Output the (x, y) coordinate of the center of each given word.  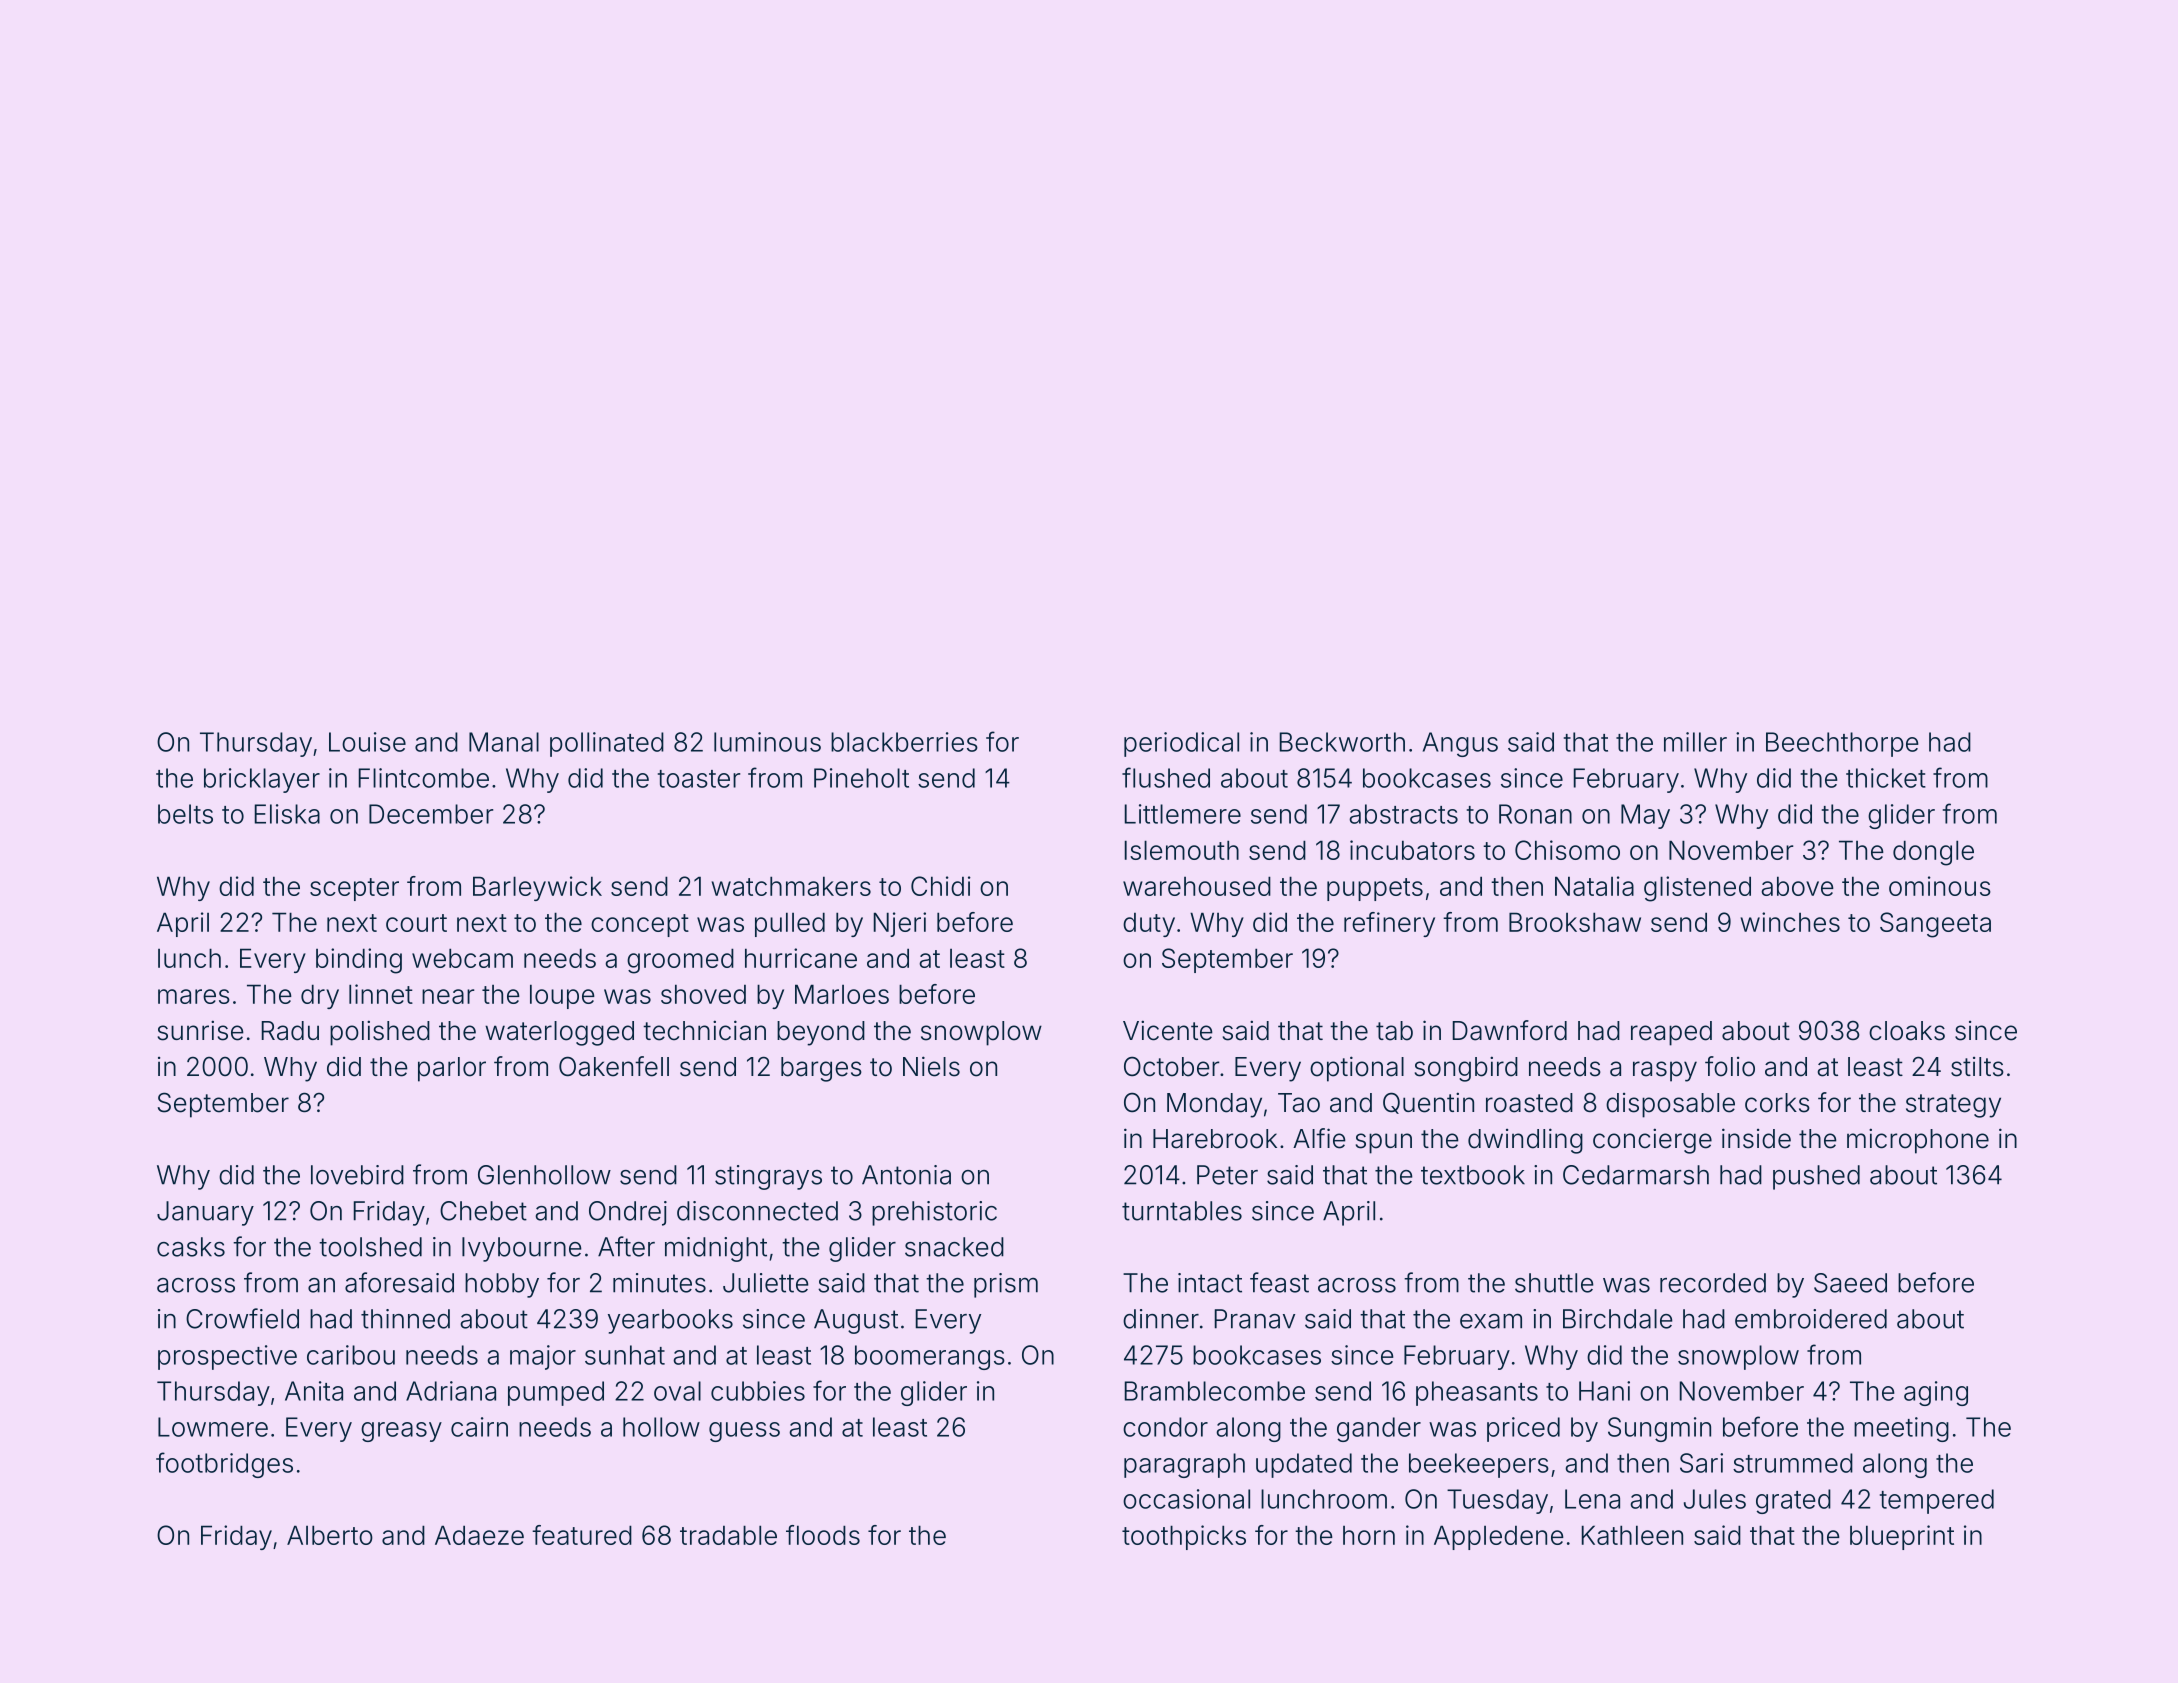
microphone (1918, 1141)
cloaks (1907, 1031)
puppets (1375, 889)
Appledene (1499, 1537)
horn (1369, 1535)
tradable (728, 1535)
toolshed (370, 1247)
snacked (954, 1247)
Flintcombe (424, 778)
